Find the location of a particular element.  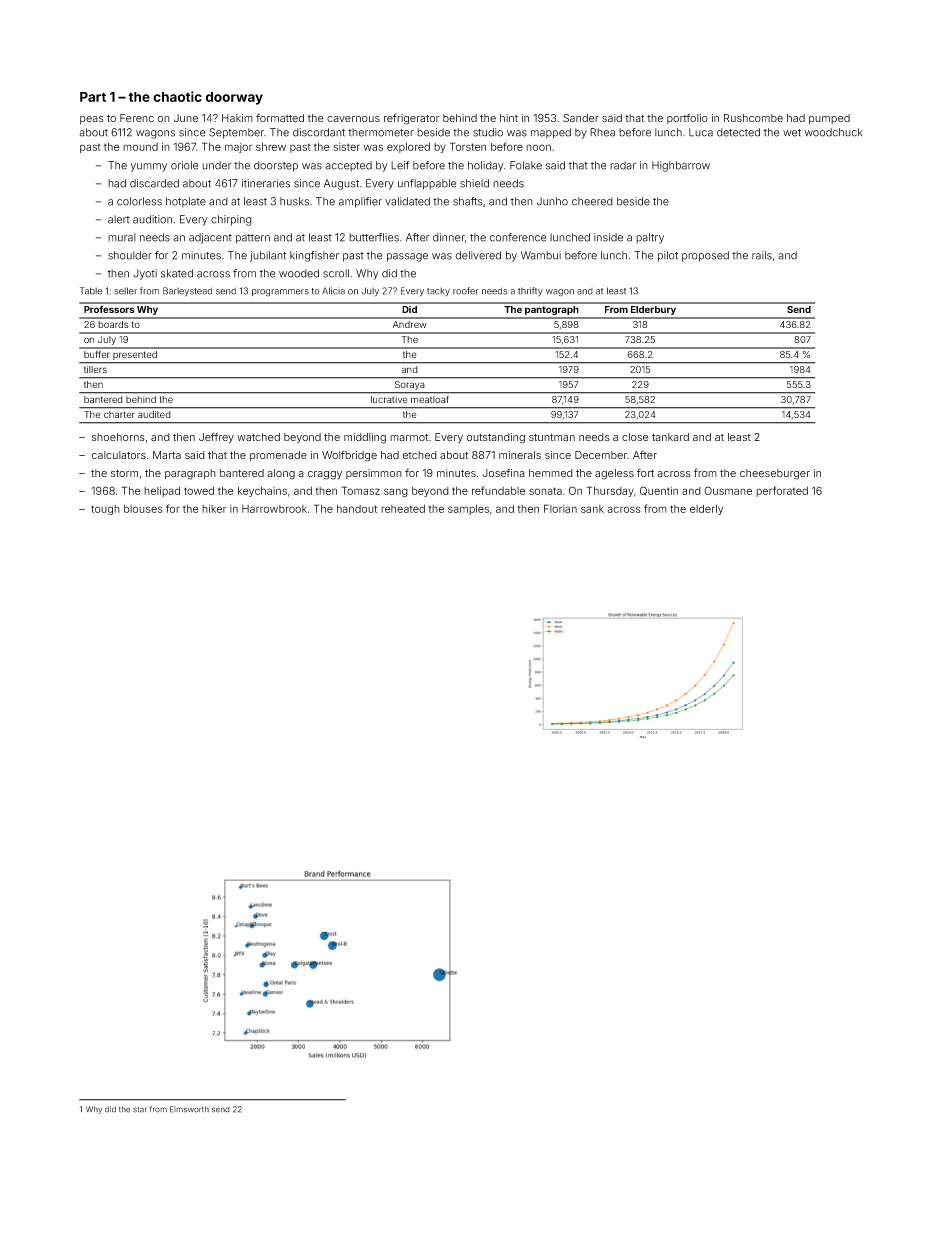

major is located at coordinates (238, 148).
